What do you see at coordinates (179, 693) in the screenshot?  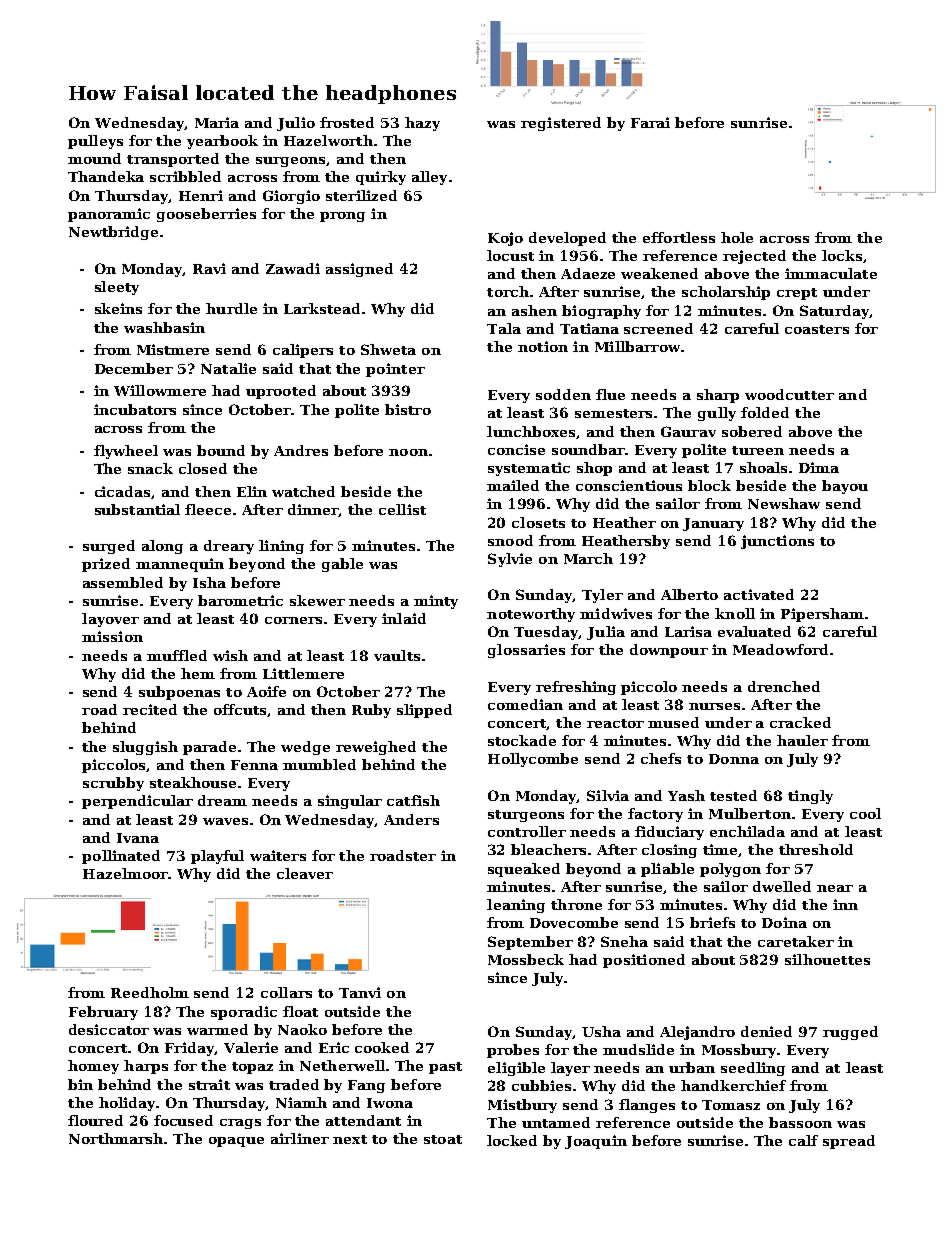 I see `subpoenas` at bounding box center [179, 693].
